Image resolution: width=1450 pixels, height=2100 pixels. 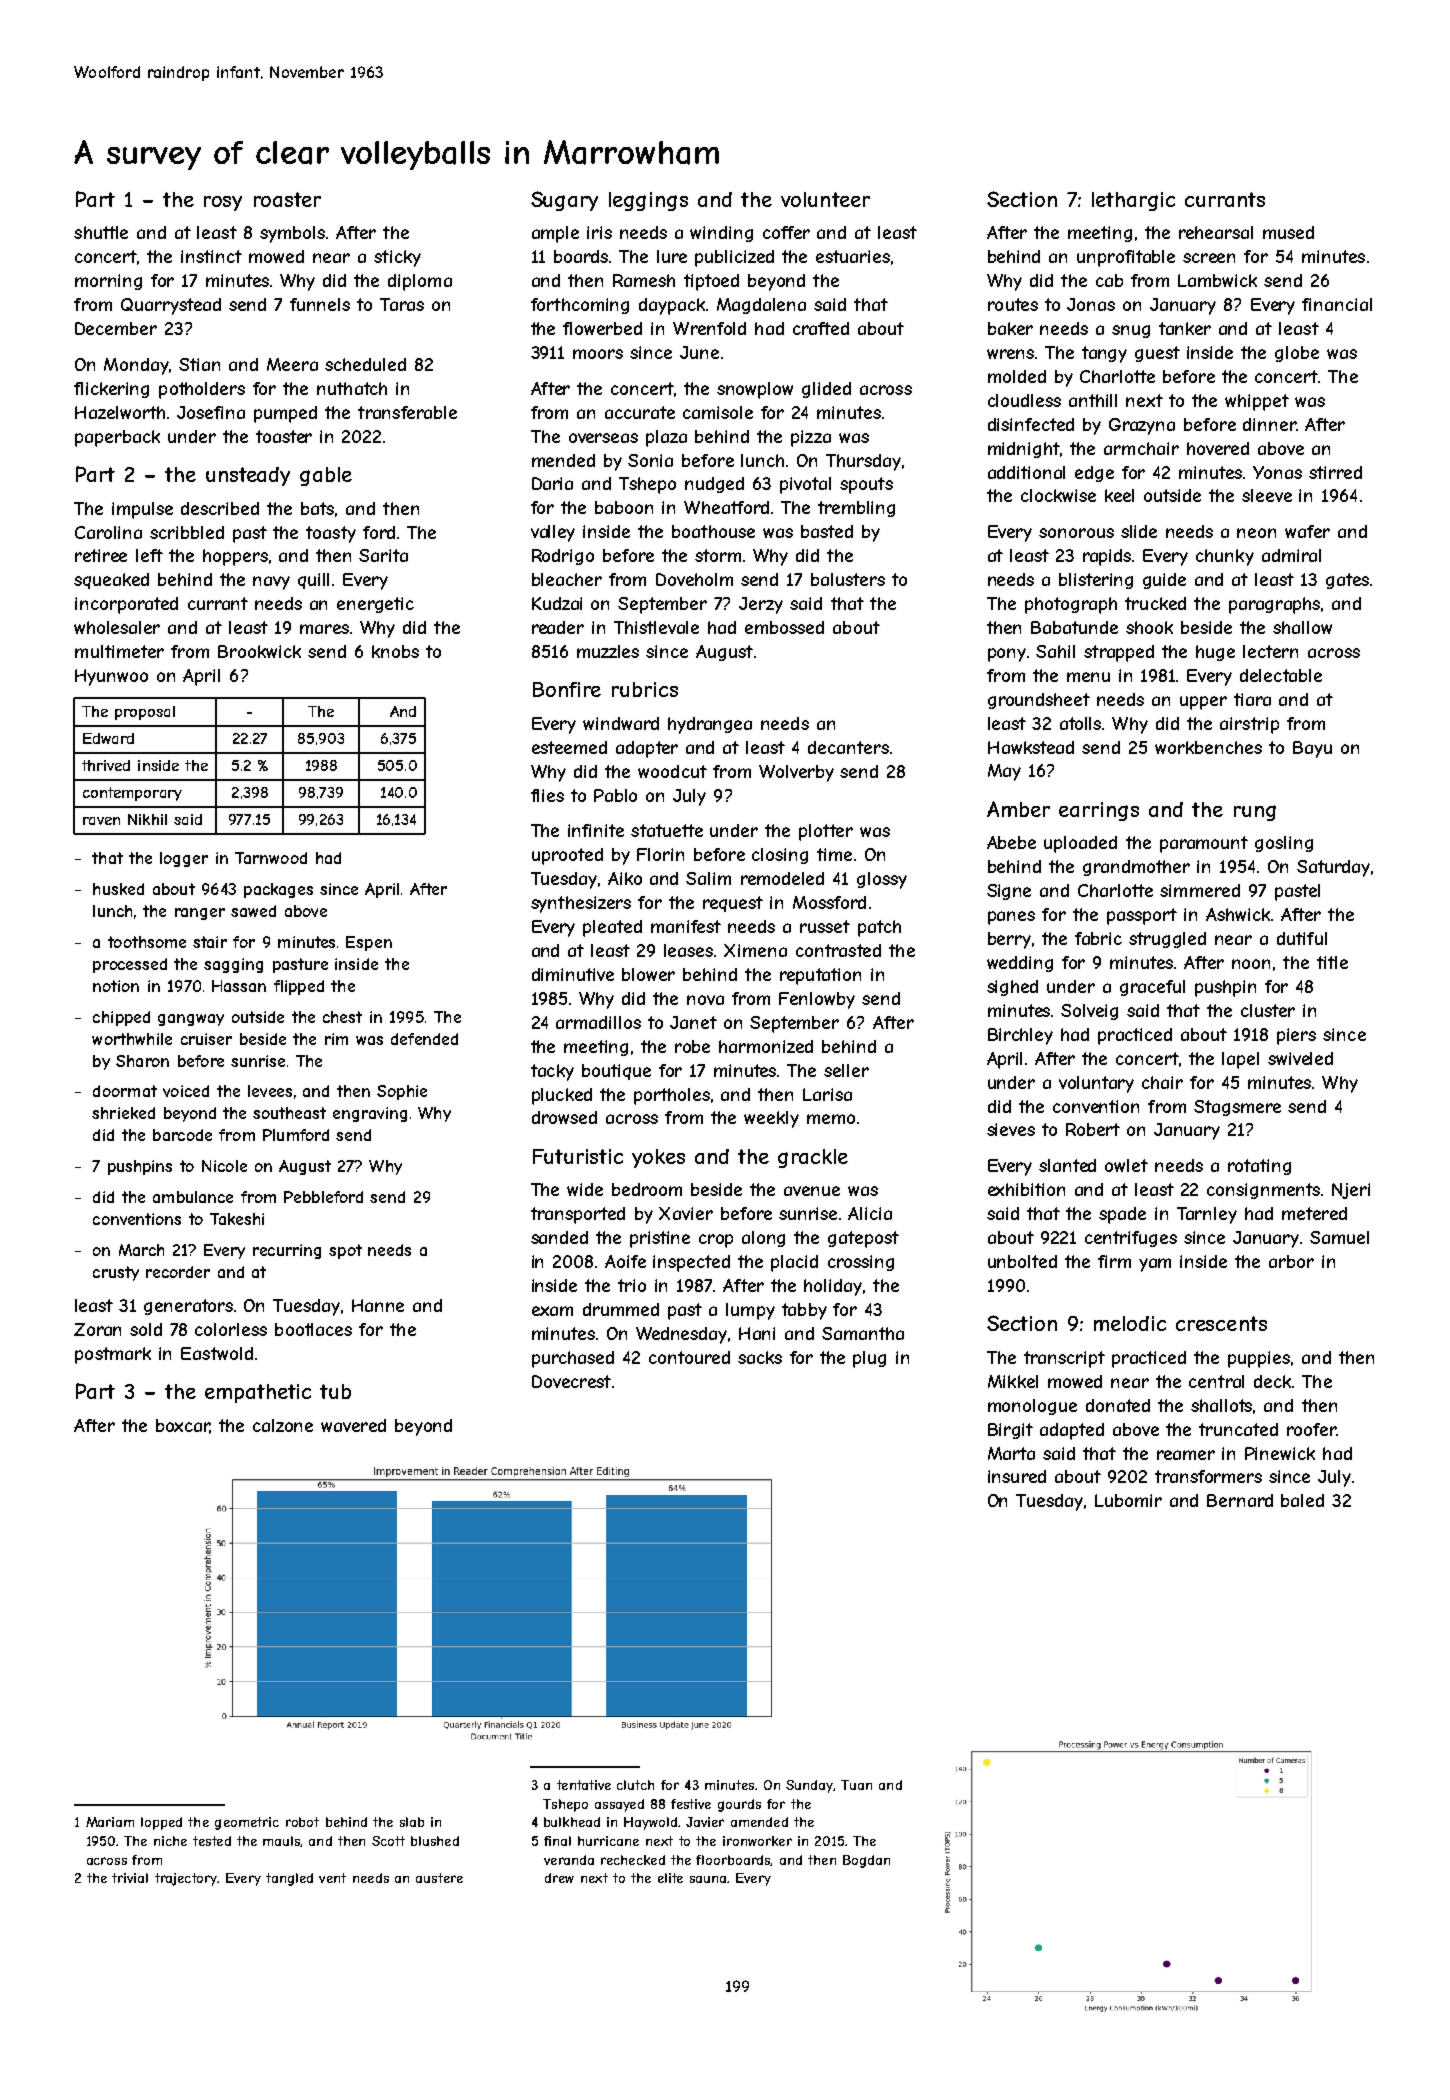 What do you see at coordinates (866, 1861) in the page?
I see `Bogdan` at bounding box center [866, 1861].
